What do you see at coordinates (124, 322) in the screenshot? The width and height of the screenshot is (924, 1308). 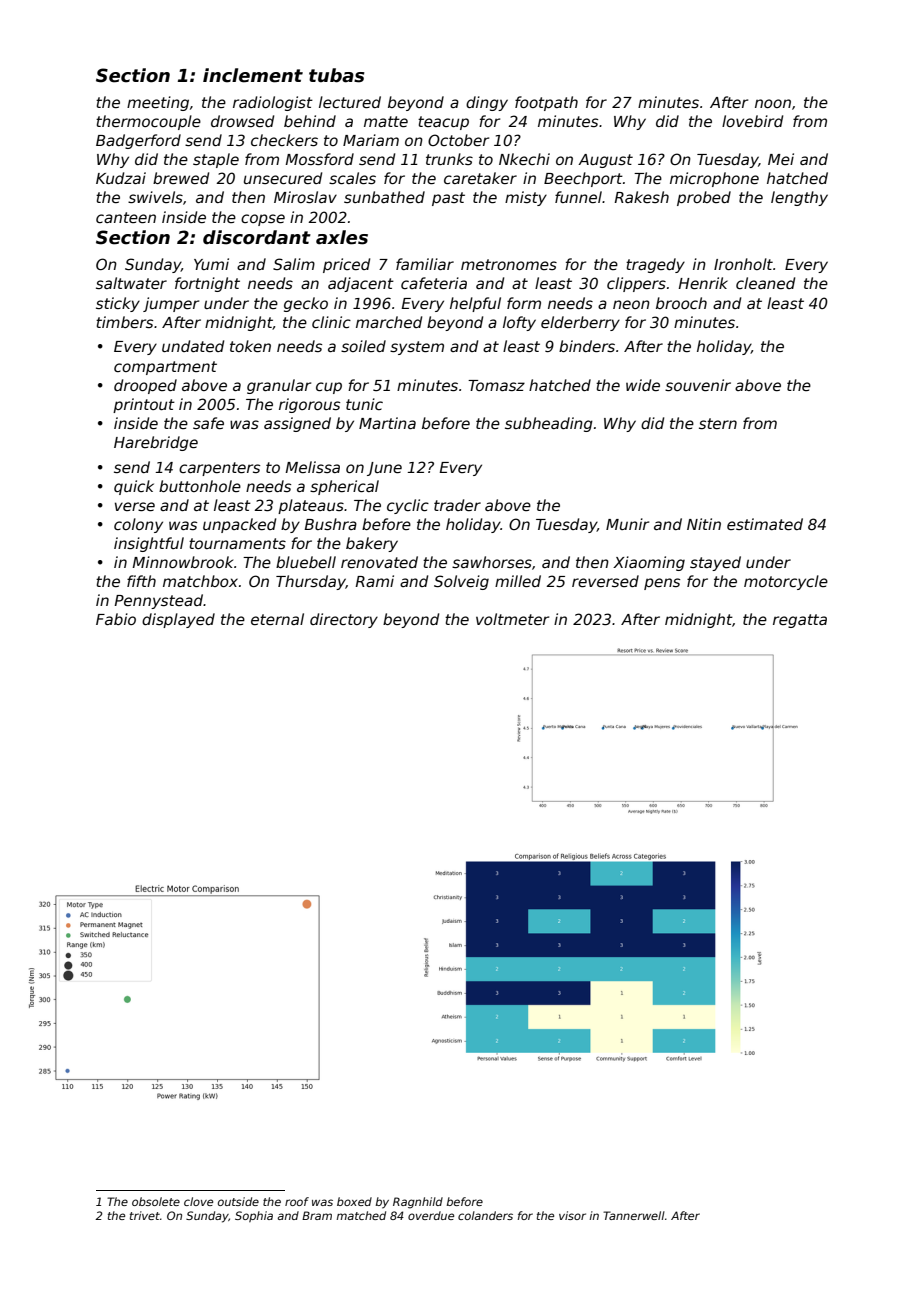 I see `timbers` at bounding box center [124, 322].
